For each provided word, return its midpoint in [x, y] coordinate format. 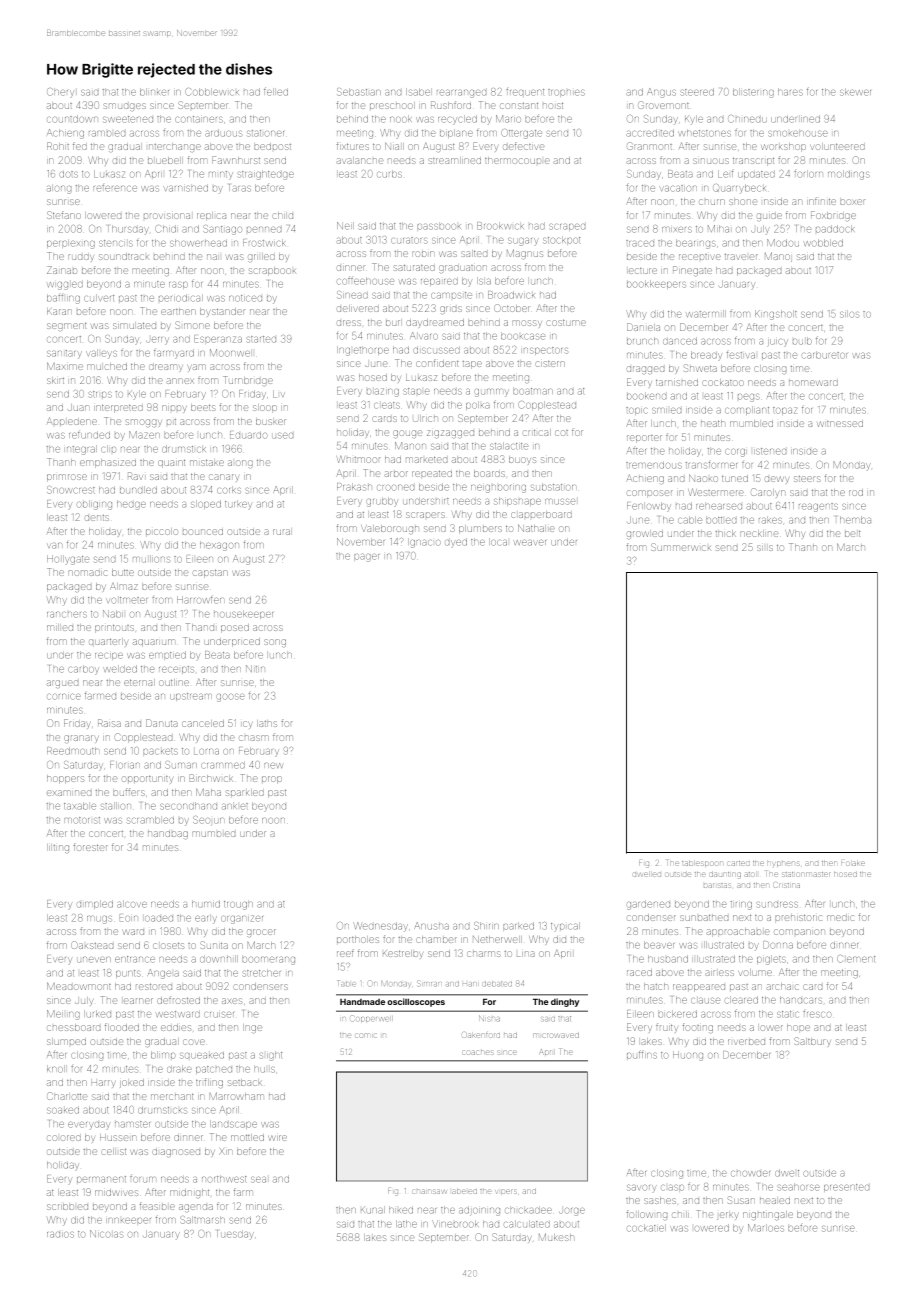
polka [478, 405]
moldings [849, 175]
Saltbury [812, 1042]
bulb [802, 341]
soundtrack [124, 256]
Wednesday [380, 927]
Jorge [572, 1212]
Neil [345, 226]
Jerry [157, 341]
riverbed [746, 1042]
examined [69, 793]
